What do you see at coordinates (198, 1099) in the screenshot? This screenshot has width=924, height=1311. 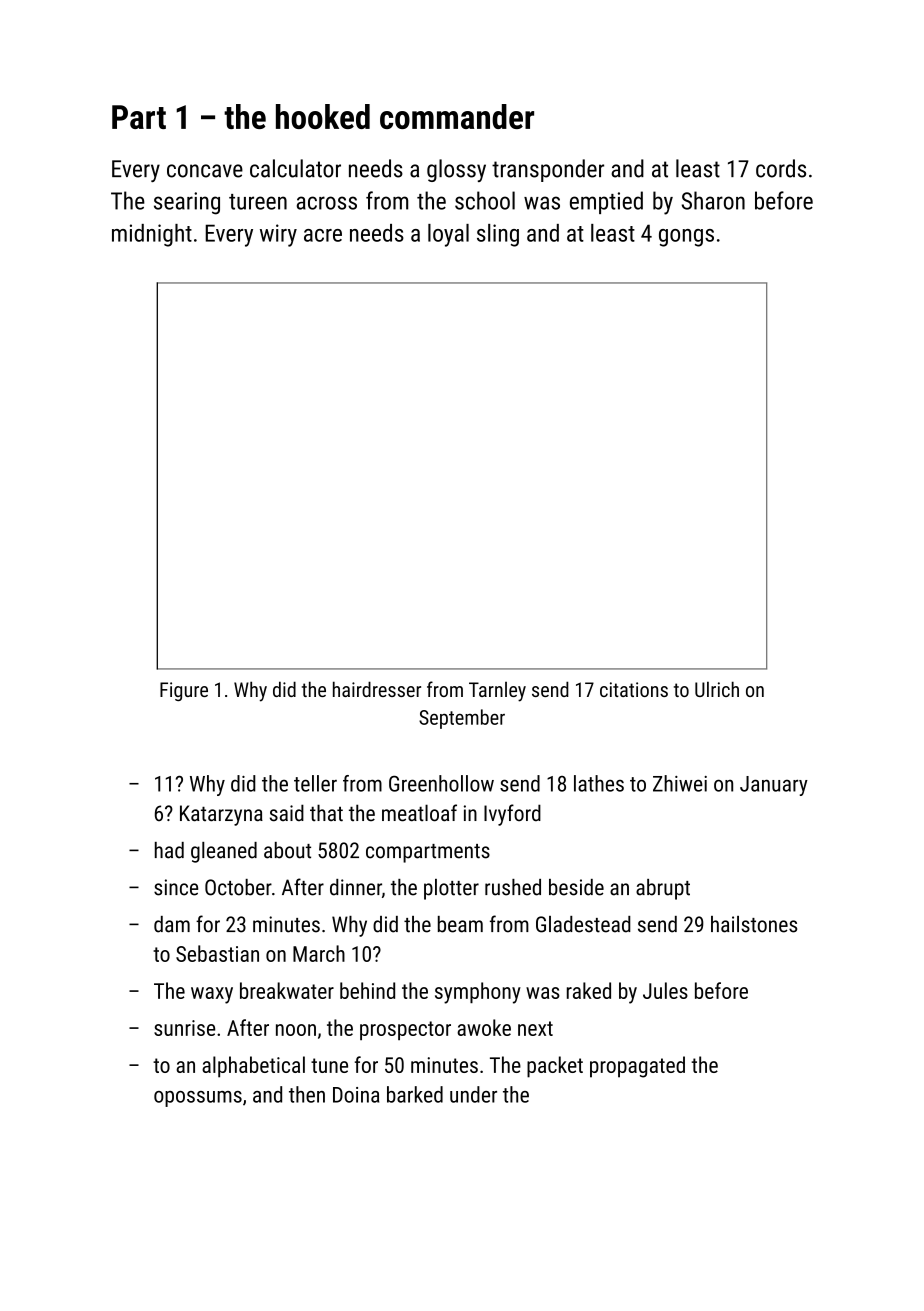 I see `opossums` at bounding box center [198, 1099].
